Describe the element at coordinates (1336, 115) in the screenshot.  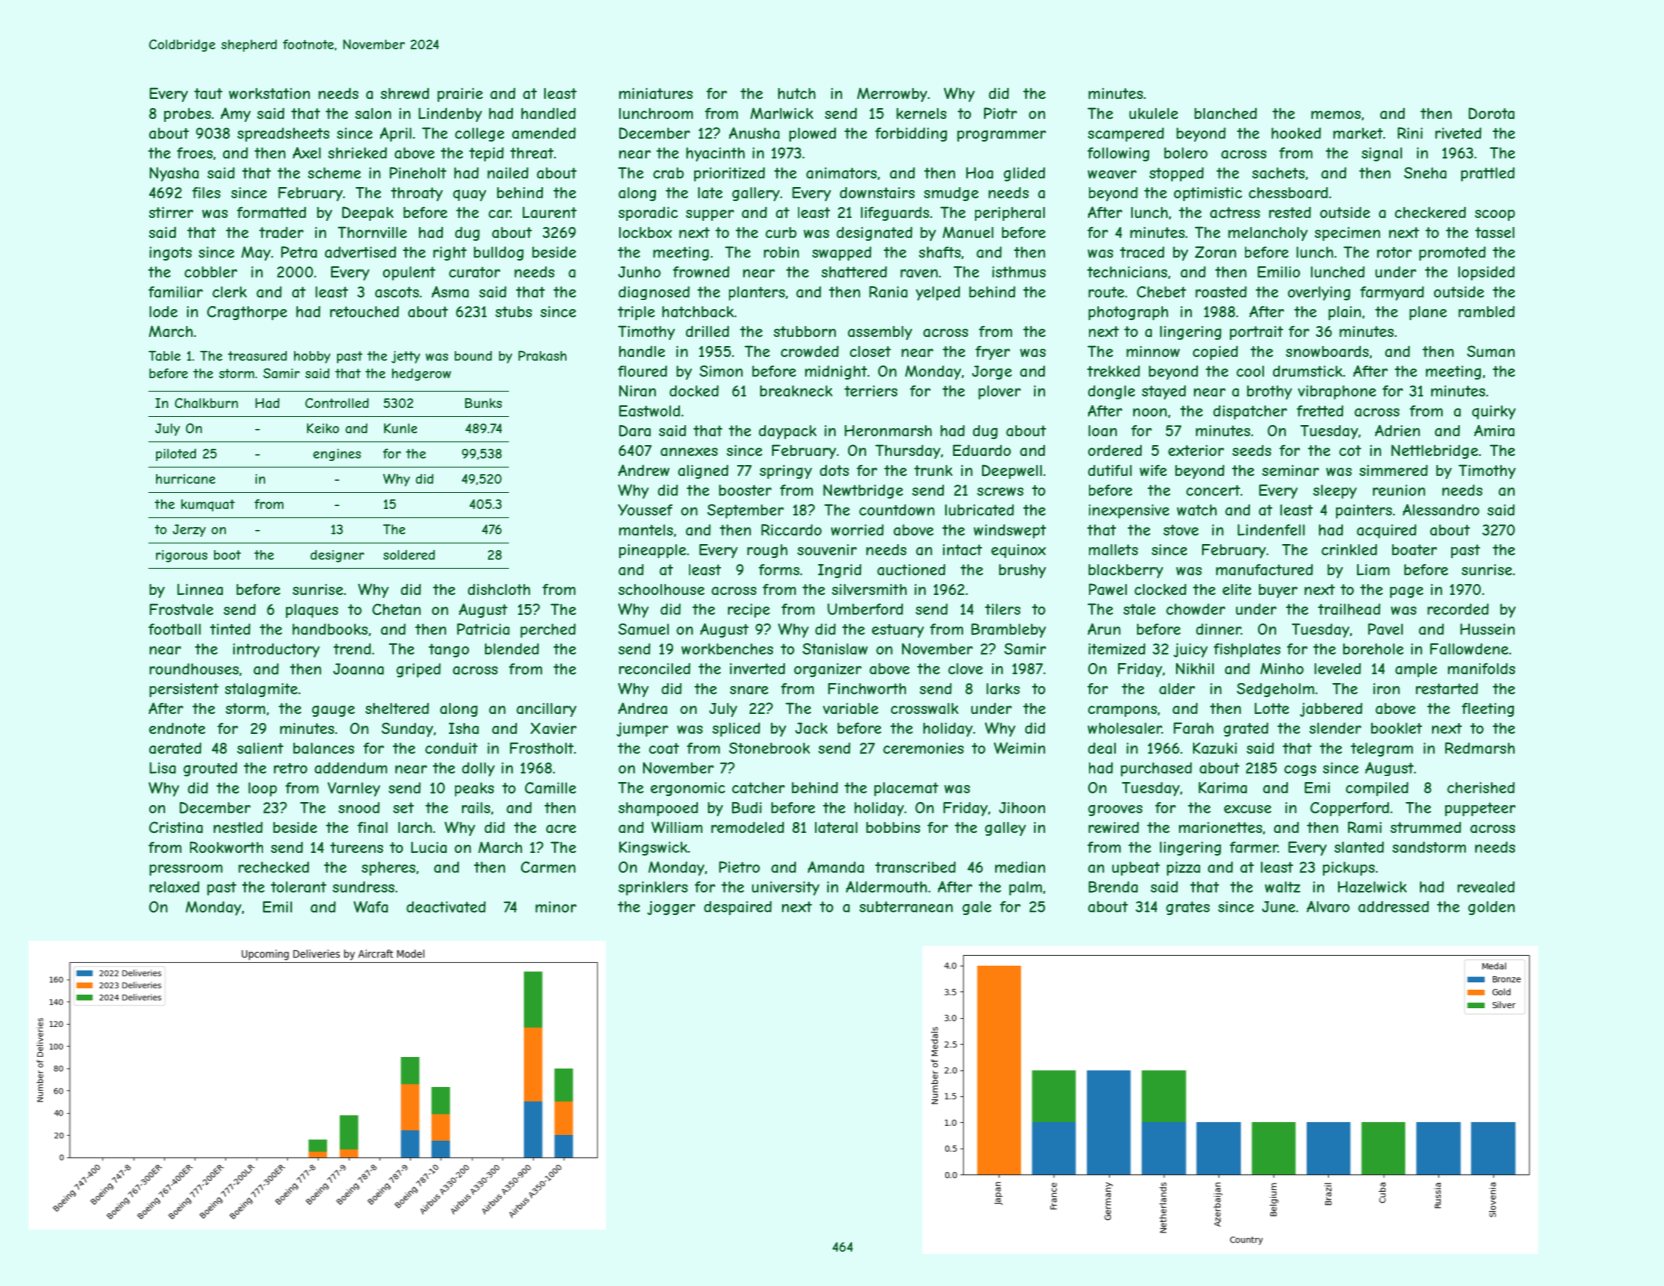
I see `memos` at that location.
